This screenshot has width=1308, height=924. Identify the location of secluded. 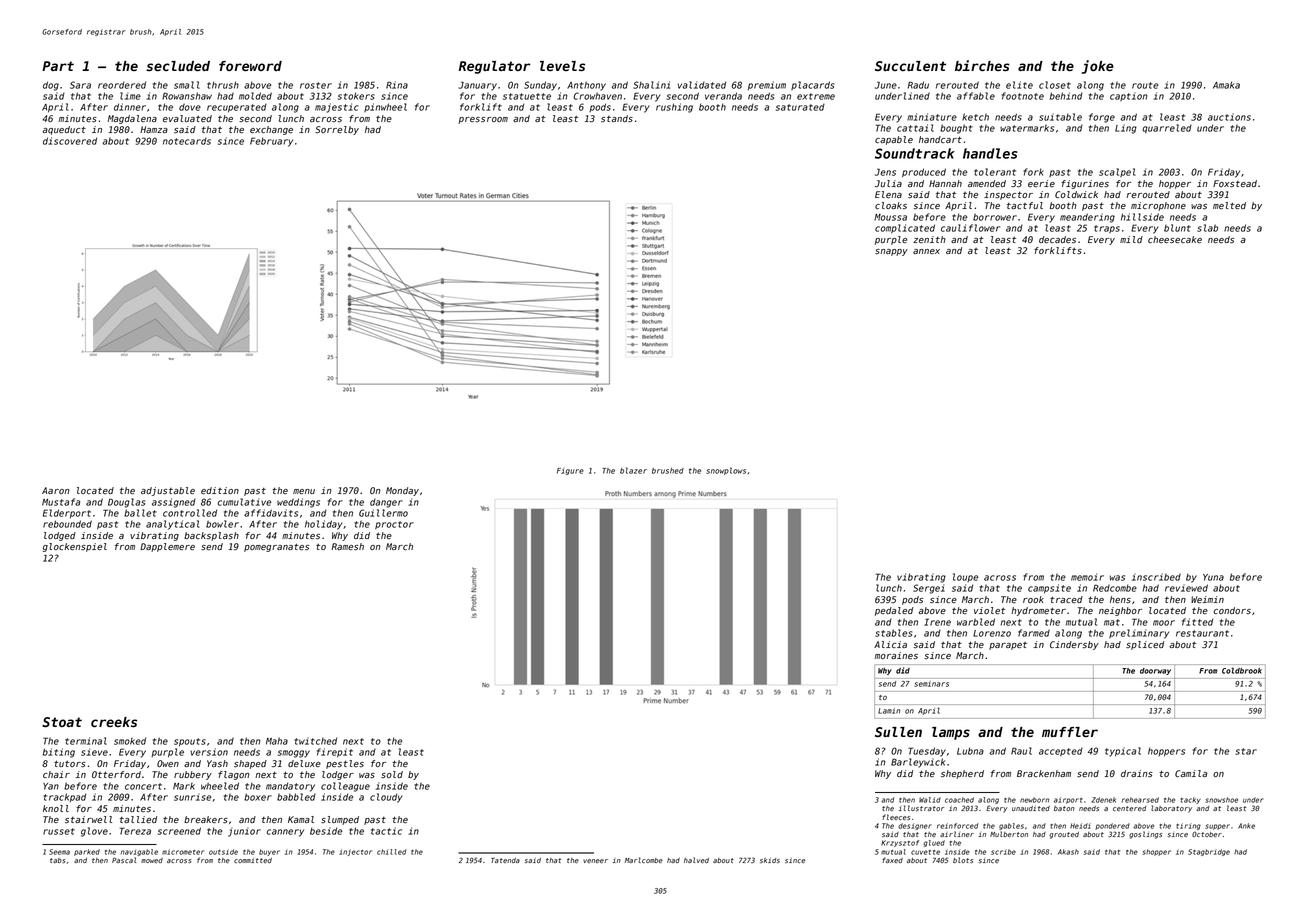
(178, 66).
